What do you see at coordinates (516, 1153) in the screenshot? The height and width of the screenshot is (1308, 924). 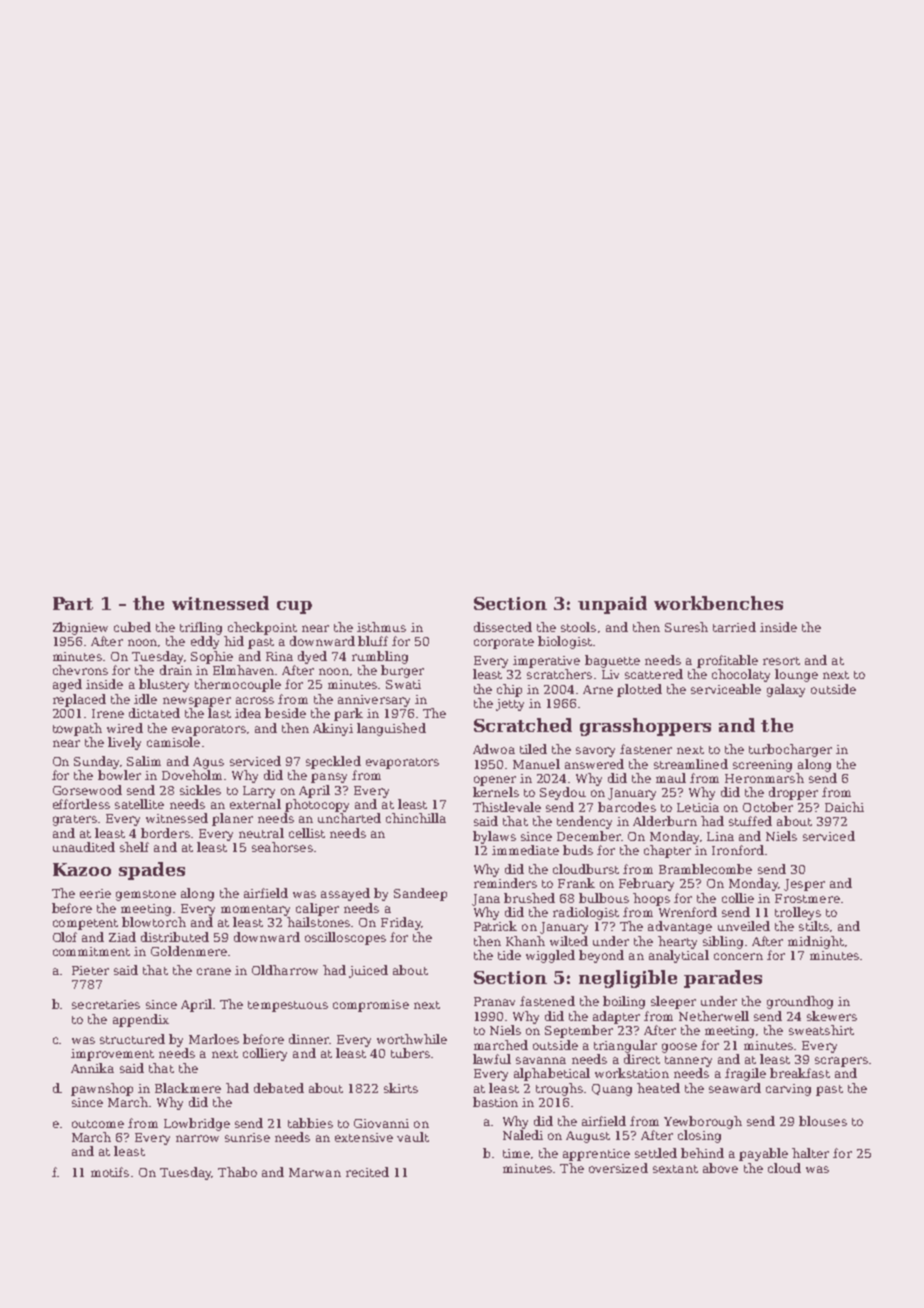 I see `time` at bounding box center [516, 1153].
